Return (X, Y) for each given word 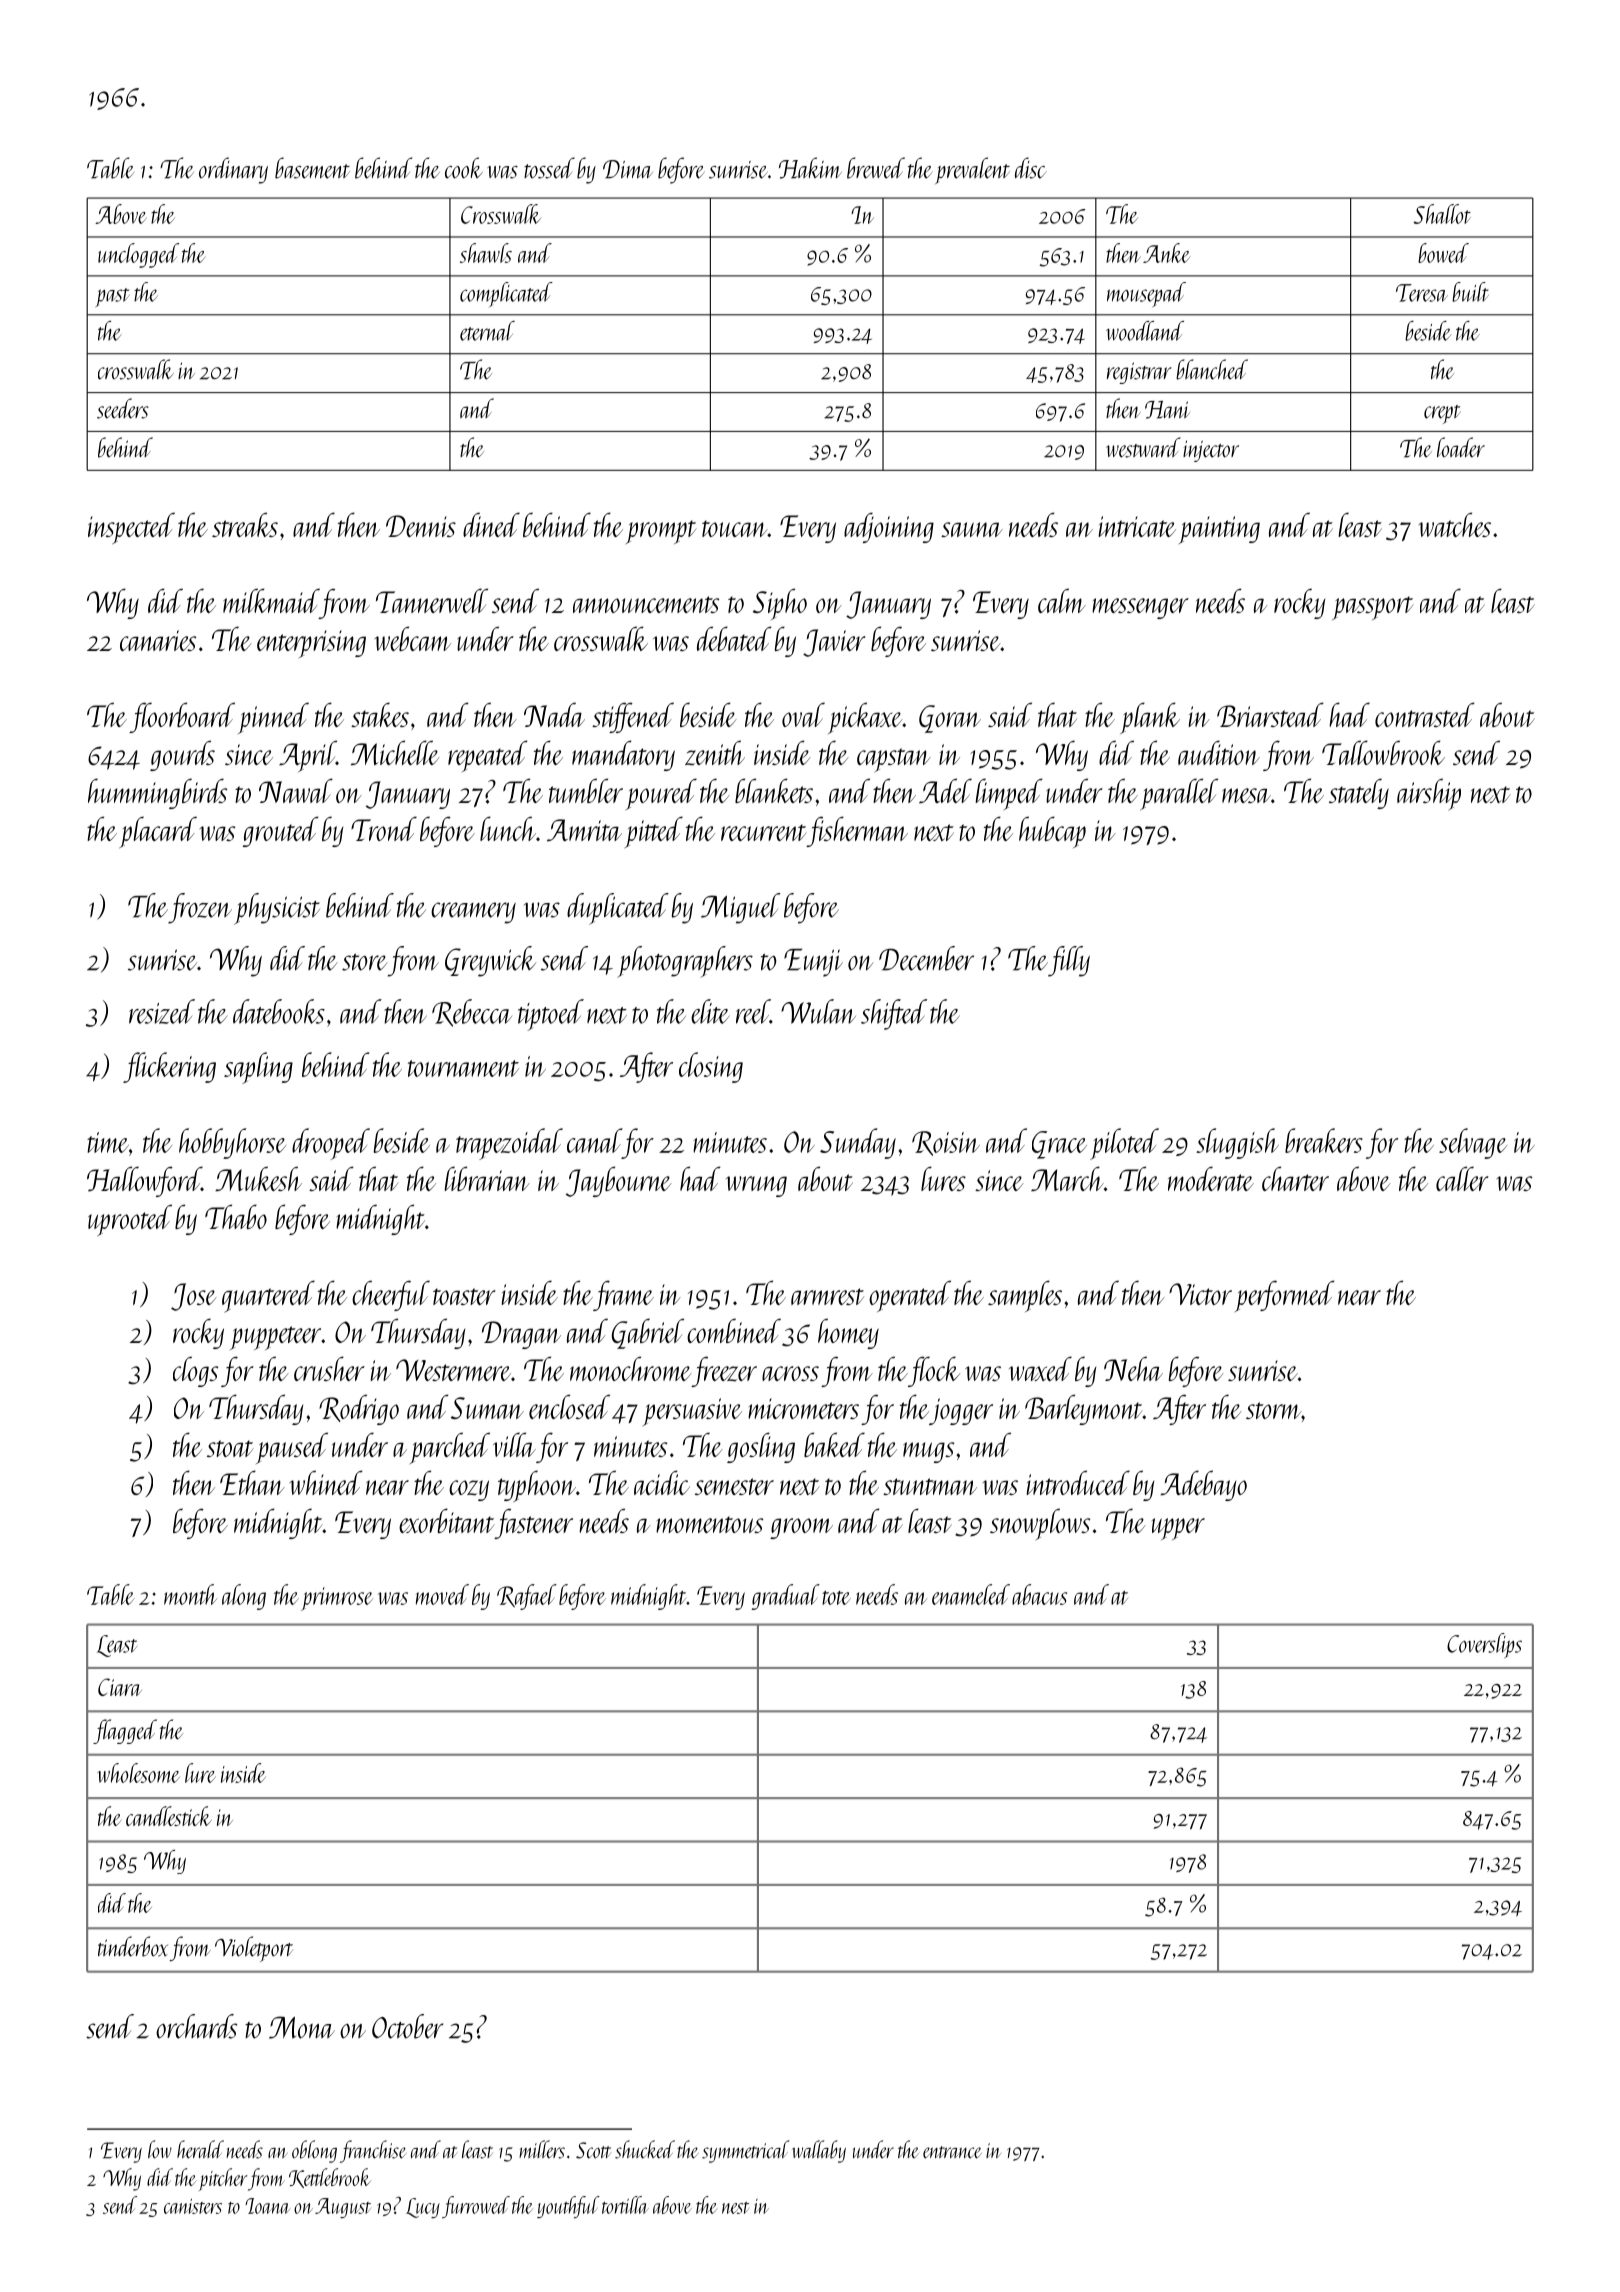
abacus (1039, 1594)
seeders (123, 408)
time (108, 1142)
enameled (971, 1594)
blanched (1212, 369)
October (407, 2026)
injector (1211, 451)
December (926, 958)
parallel (1179, 794)
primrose (337, 1599)
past (112, 297)
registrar (1139, 373)
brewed (876, 168)
